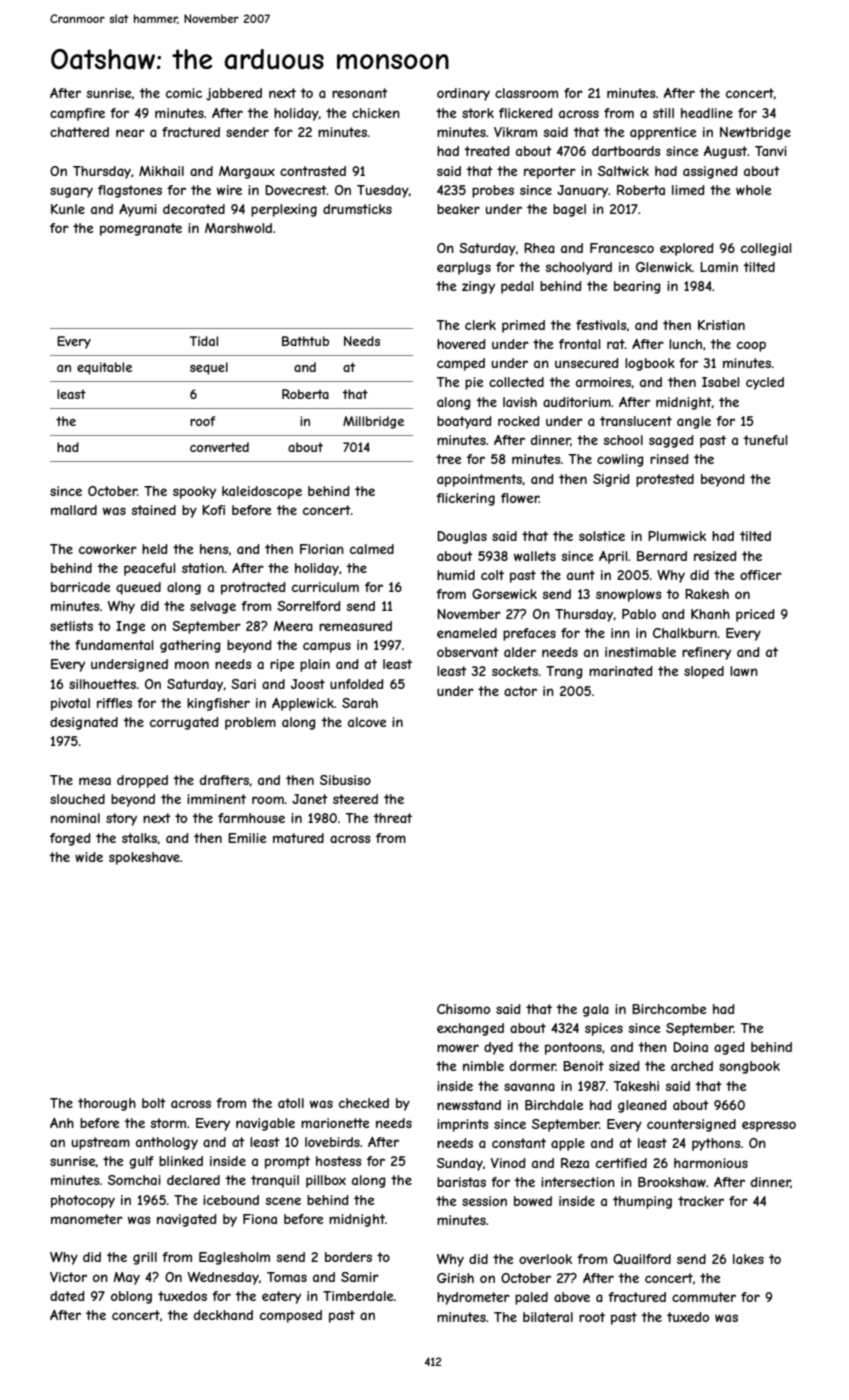 The height and width of the document is (1400, 849). Describe the element at coordinates (706, 653) in the document. I see `refinery` at that location.
